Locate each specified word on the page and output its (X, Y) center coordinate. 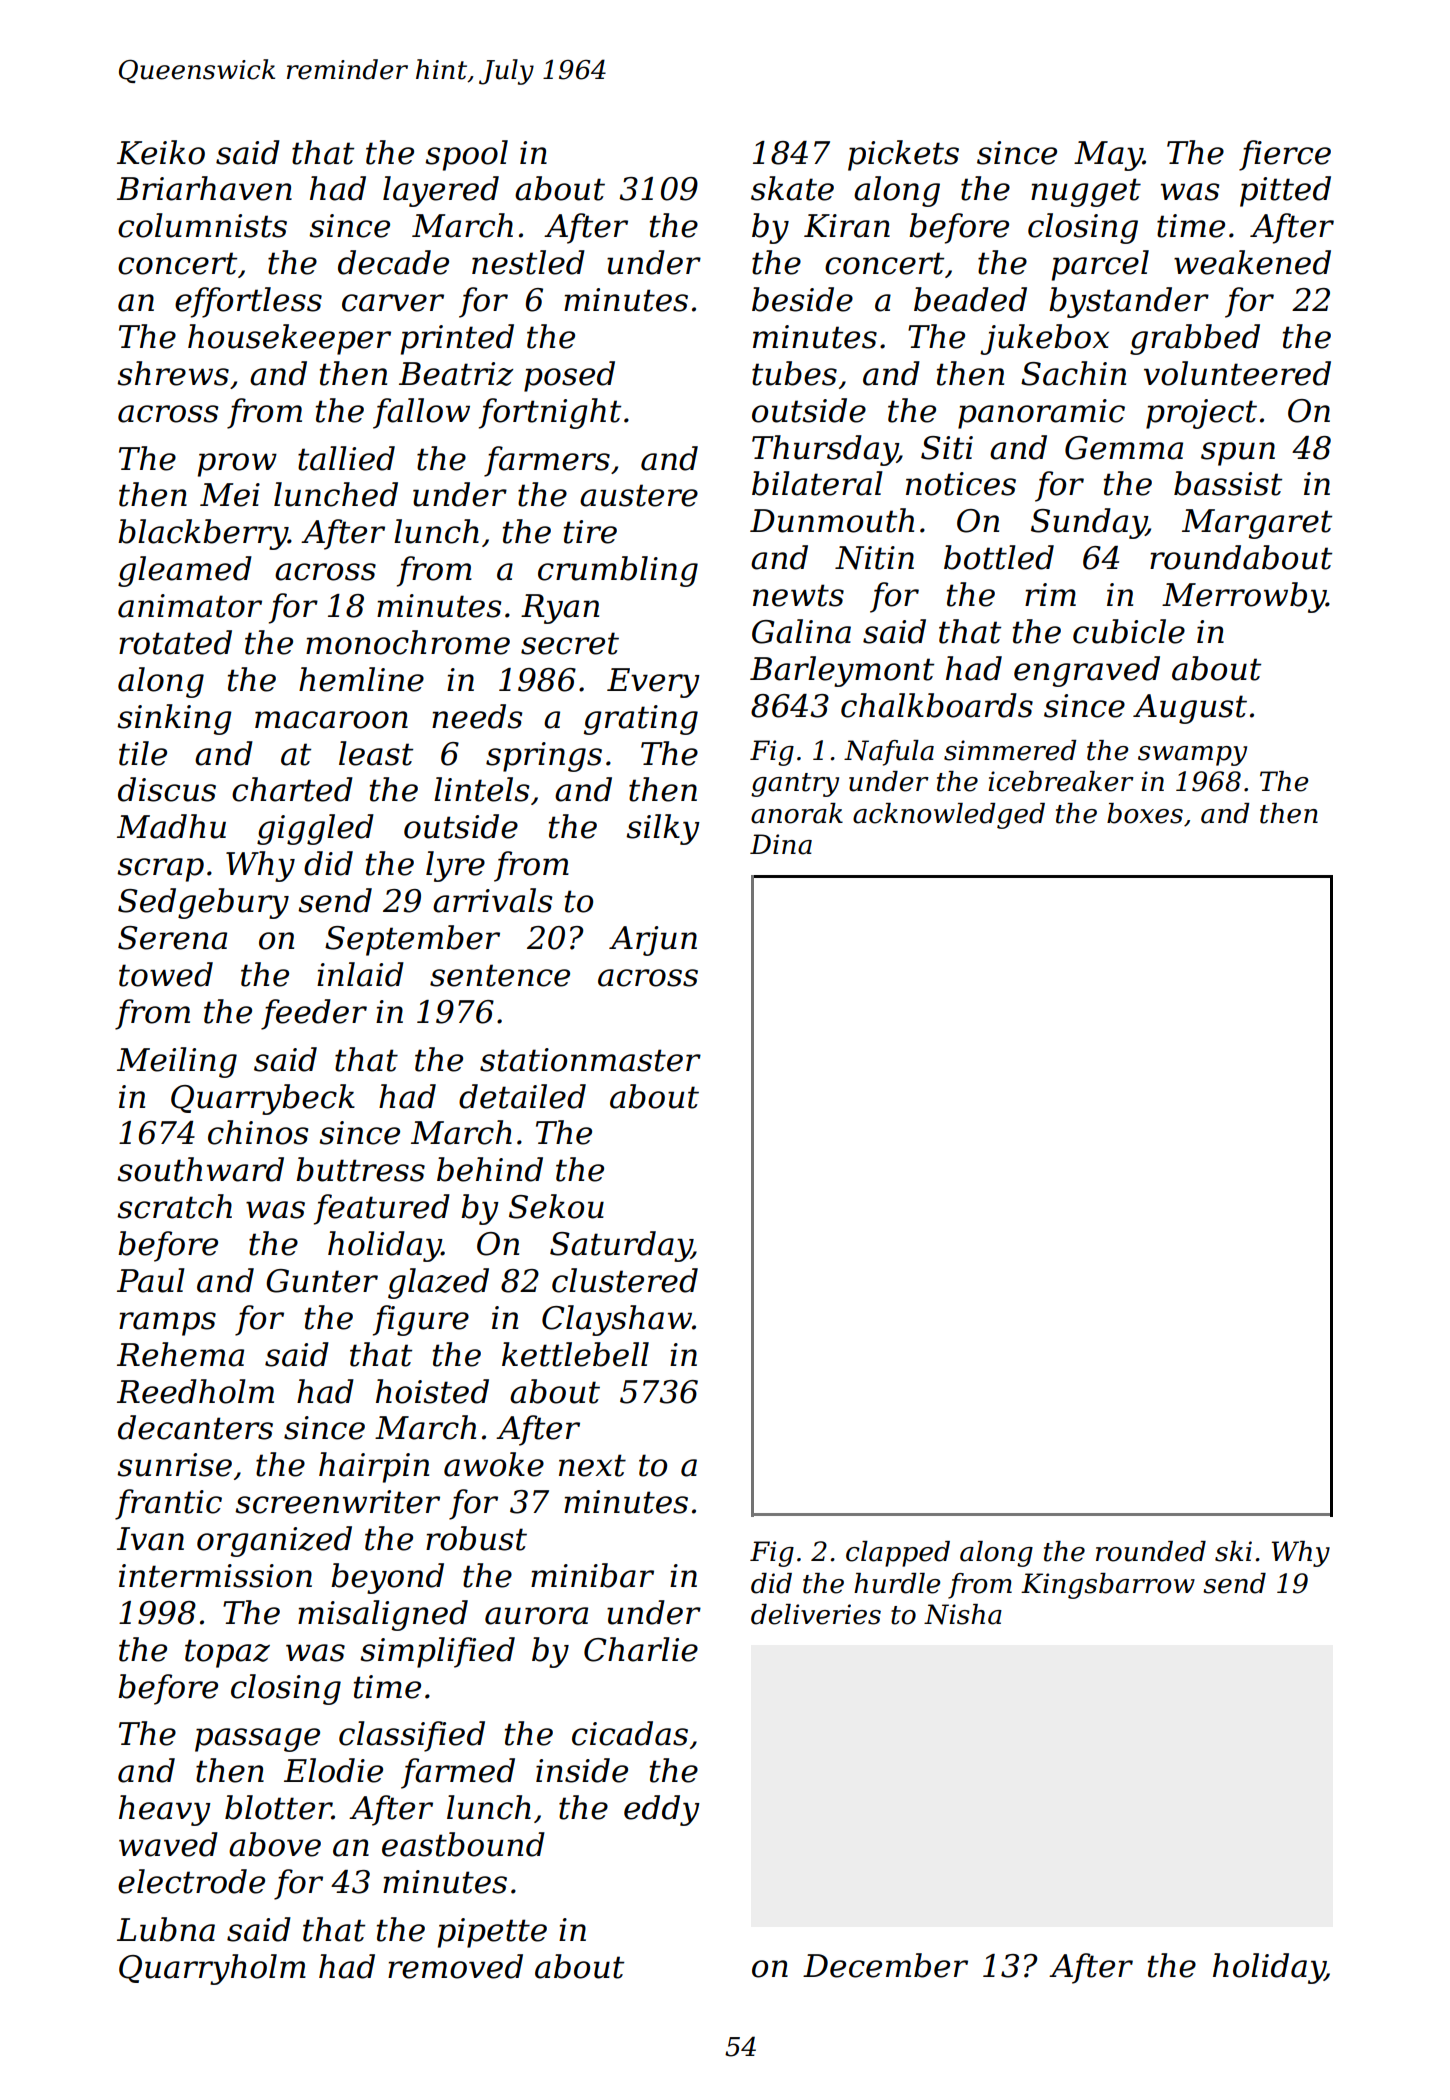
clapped (898, 1554)
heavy (165, 1810)
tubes (794, 373)
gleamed (185, 571)
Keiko (161, 152)
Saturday (621, 1246)
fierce (1285, 155)
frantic (168, 1504)
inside (582, 1770)
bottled (999, 557)
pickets (903, 155)
